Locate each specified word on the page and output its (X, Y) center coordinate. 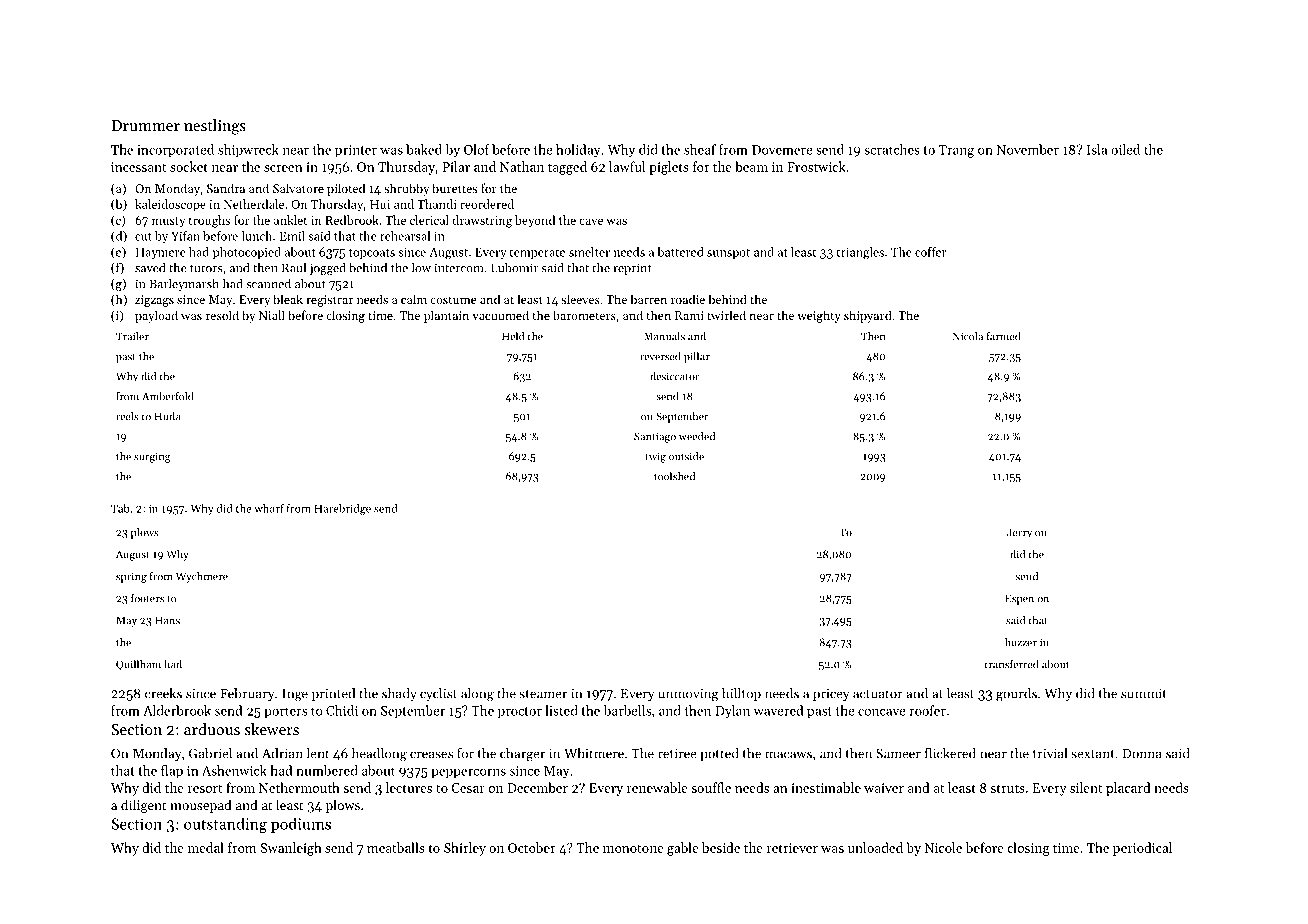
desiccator (674, 376)
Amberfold (168, 396)
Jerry (1019, 533)
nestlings (215, 127)
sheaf (700, 149)
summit (1144, 693)
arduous (212, 729)
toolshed (674, 476)
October (531, 847)
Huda (167, 416)
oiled (1125, 149)
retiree (677, 753)
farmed (1004, 336)
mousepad (201, 806)
